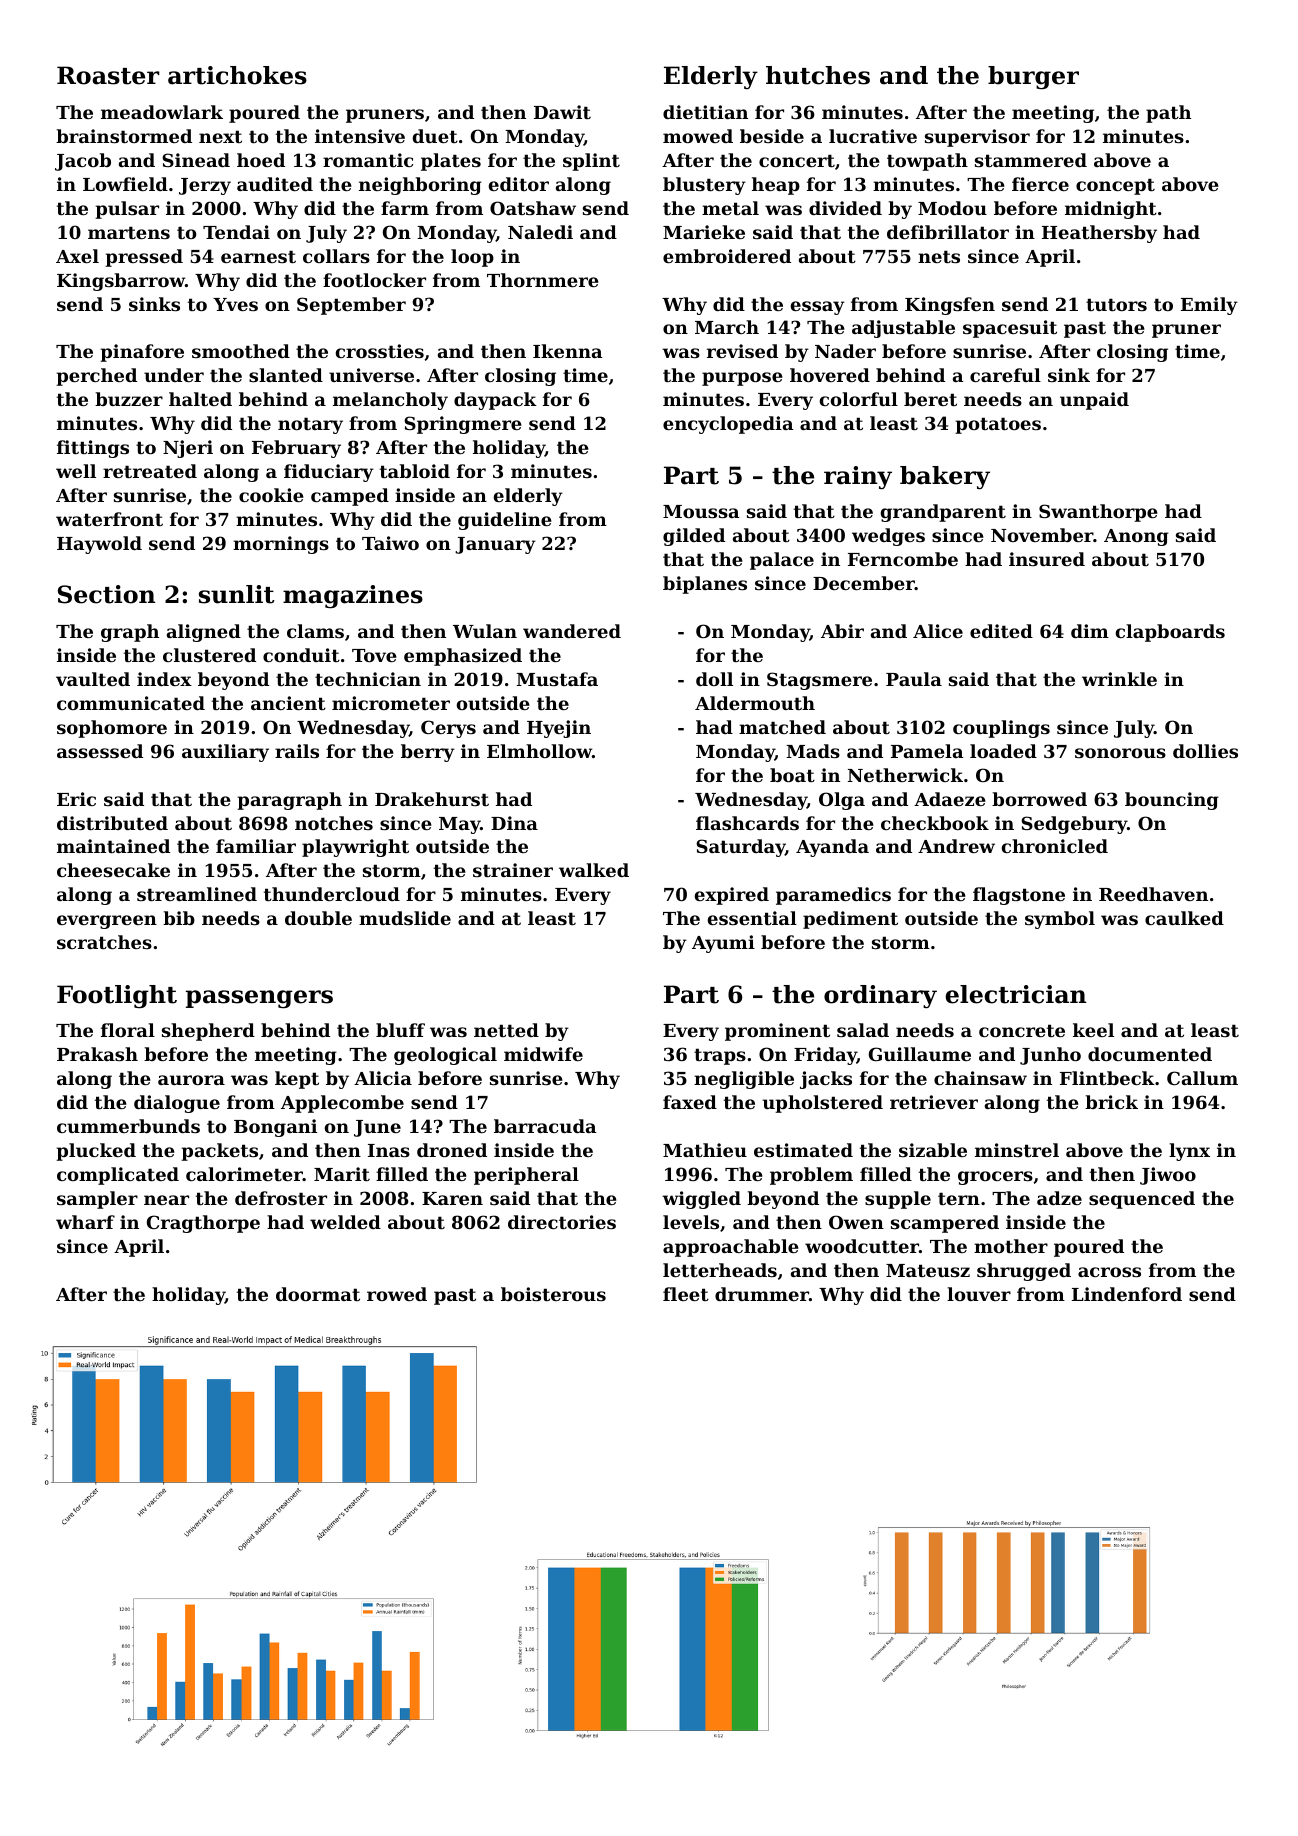 This document has width=1298, height=1836. Describe the element at coordinates (318, 1294) in the document. I see `doormat` at that location.
